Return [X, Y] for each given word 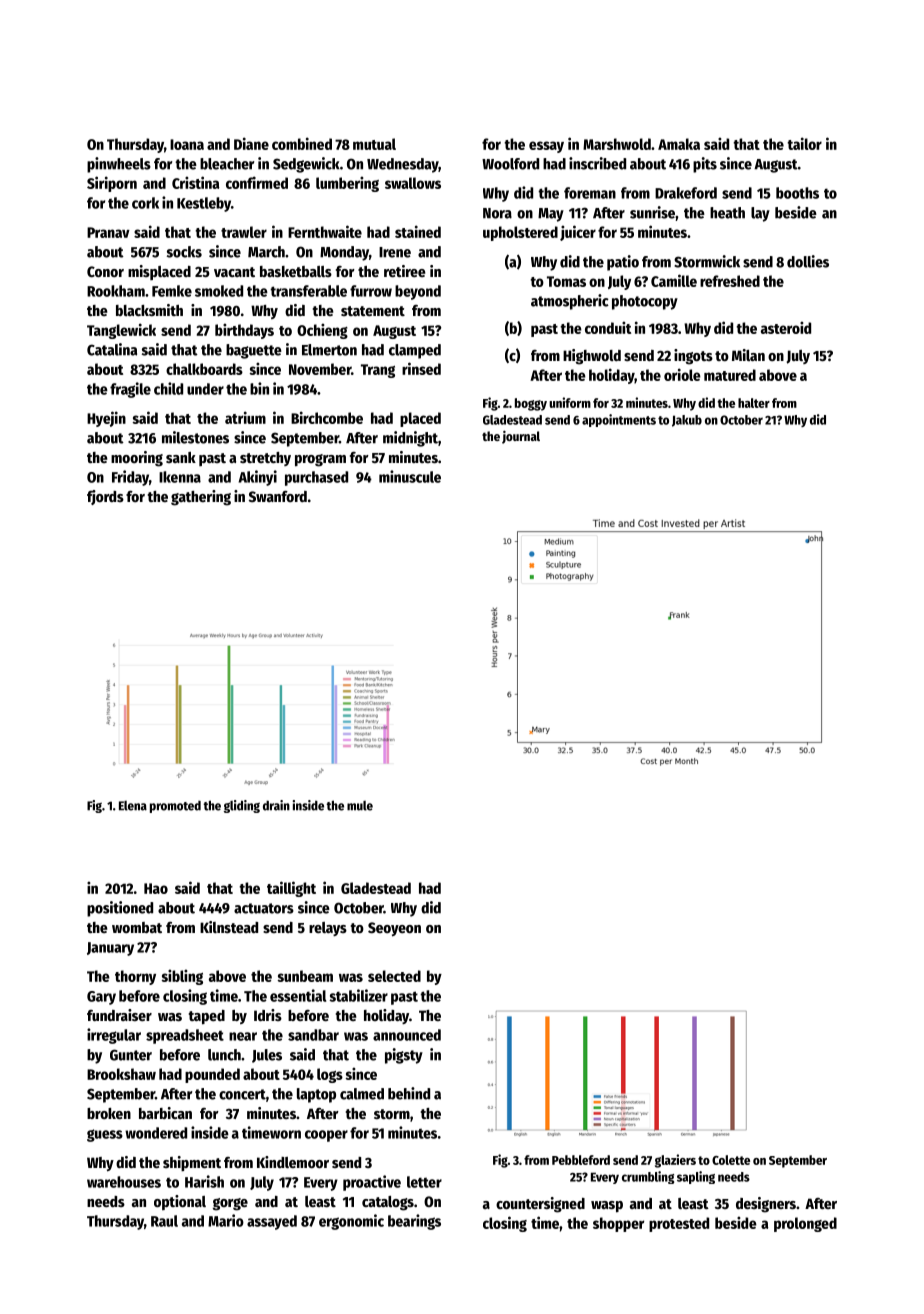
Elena [133, 806]
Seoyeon [394, 929]
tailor [804, 143]
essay [546, 147]
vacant [234, 272]
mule [360, 806]
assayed [272, 1222]
